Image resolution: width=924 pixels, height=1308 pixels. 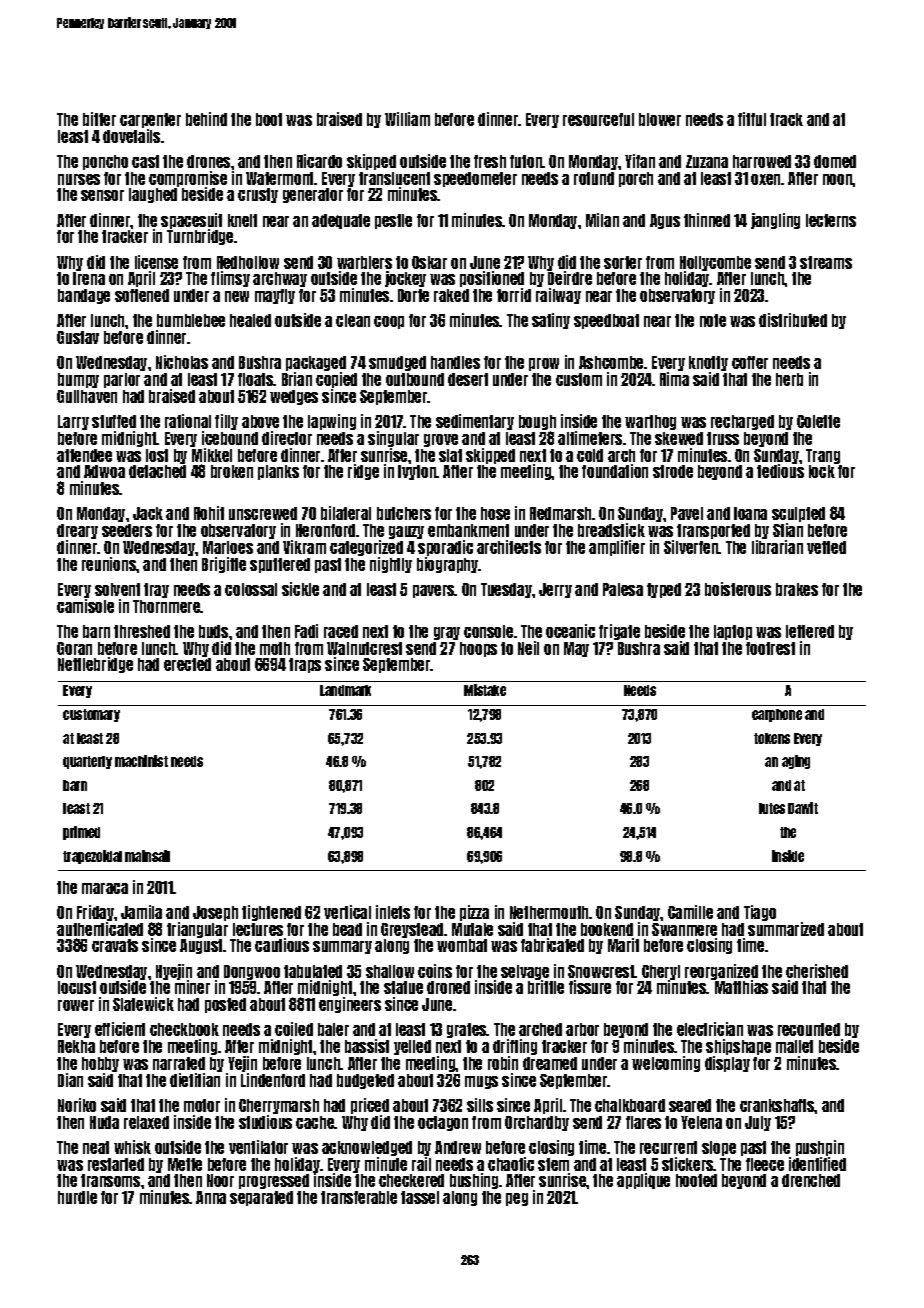 What do you see at coordinates (475, 179) in the image?
I see `speedometer` at bounding box center [475, 179].
